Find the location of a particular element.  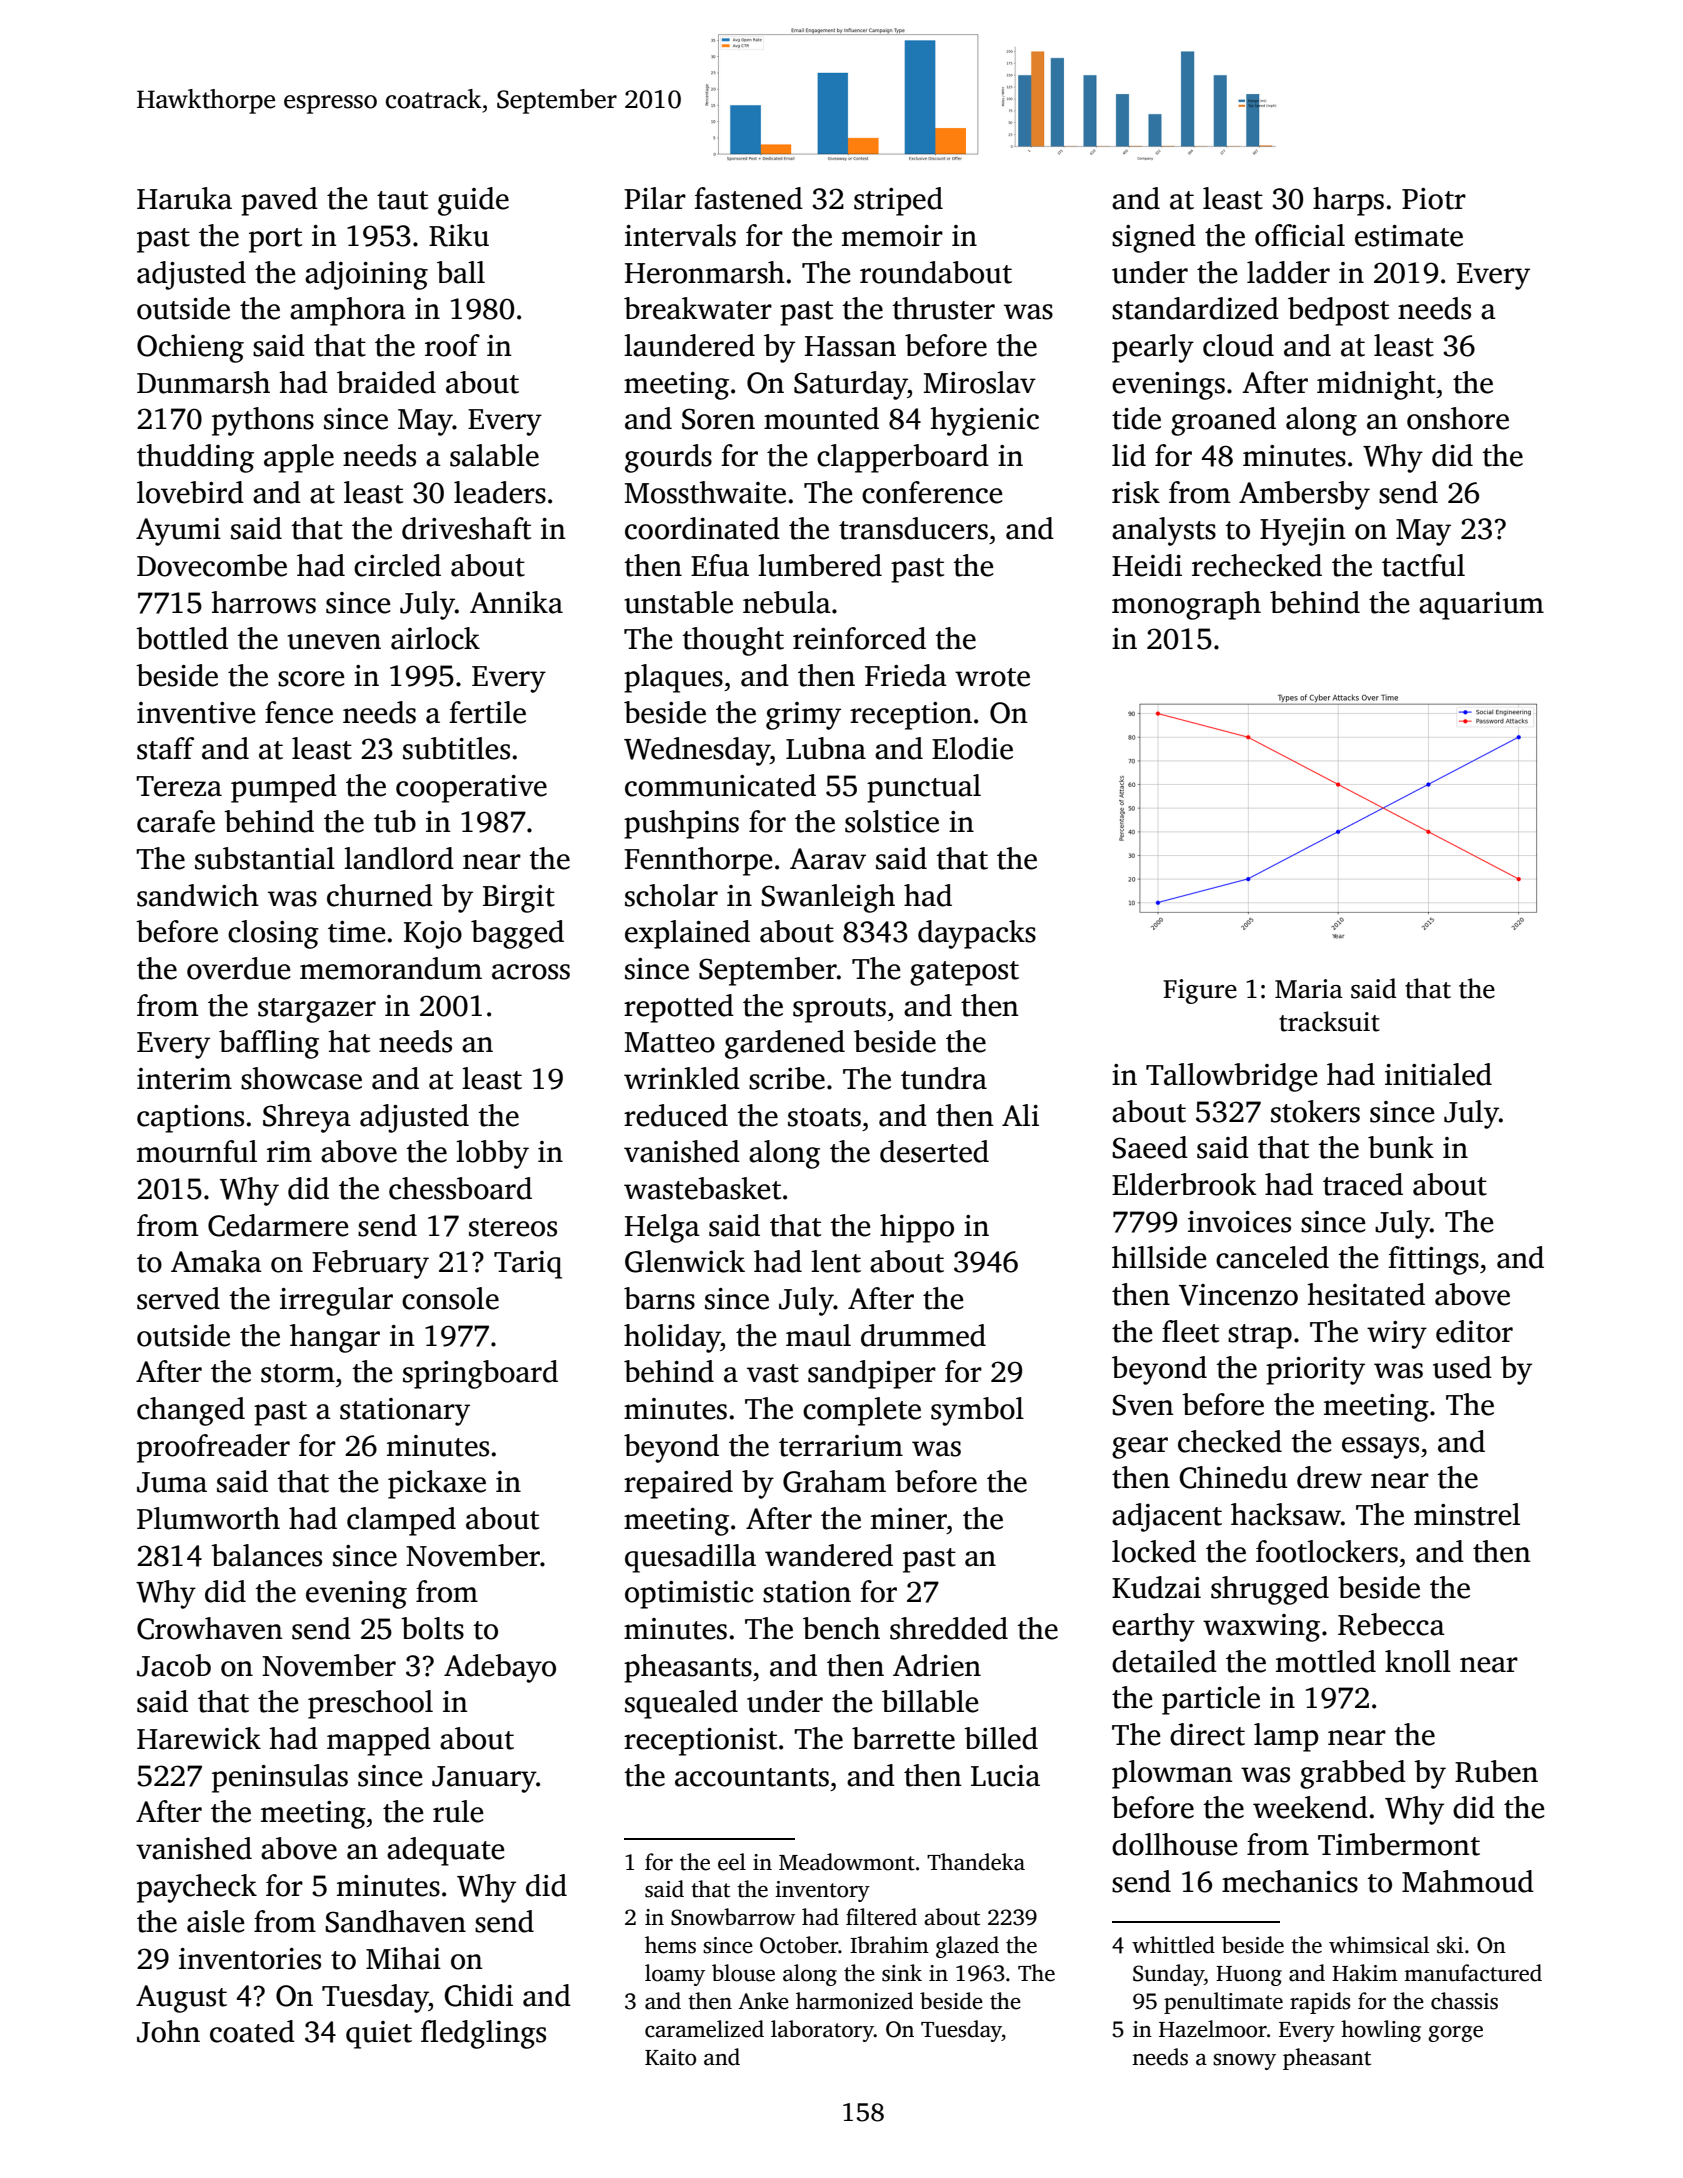

detailed is located at coordinates (1164, 1661).
